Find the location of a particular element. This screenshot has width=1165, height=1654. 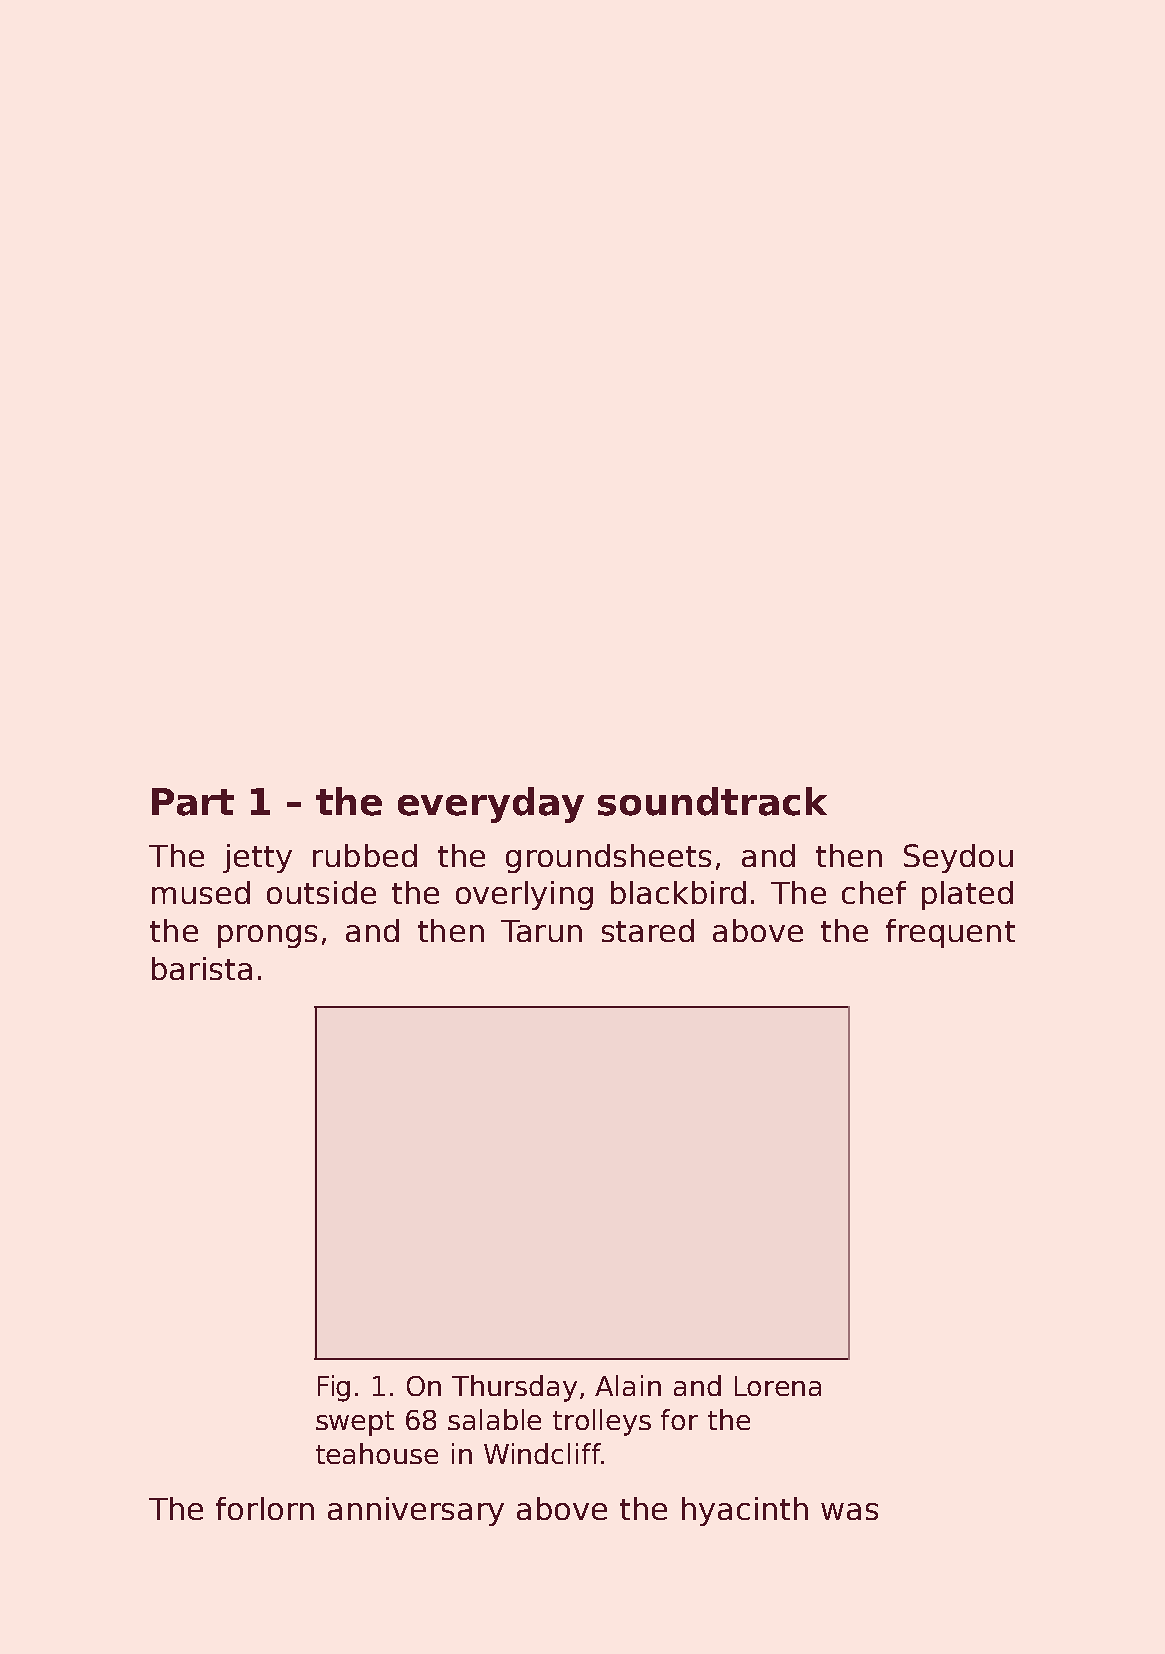

Part is located at coordinates (193, 802).
